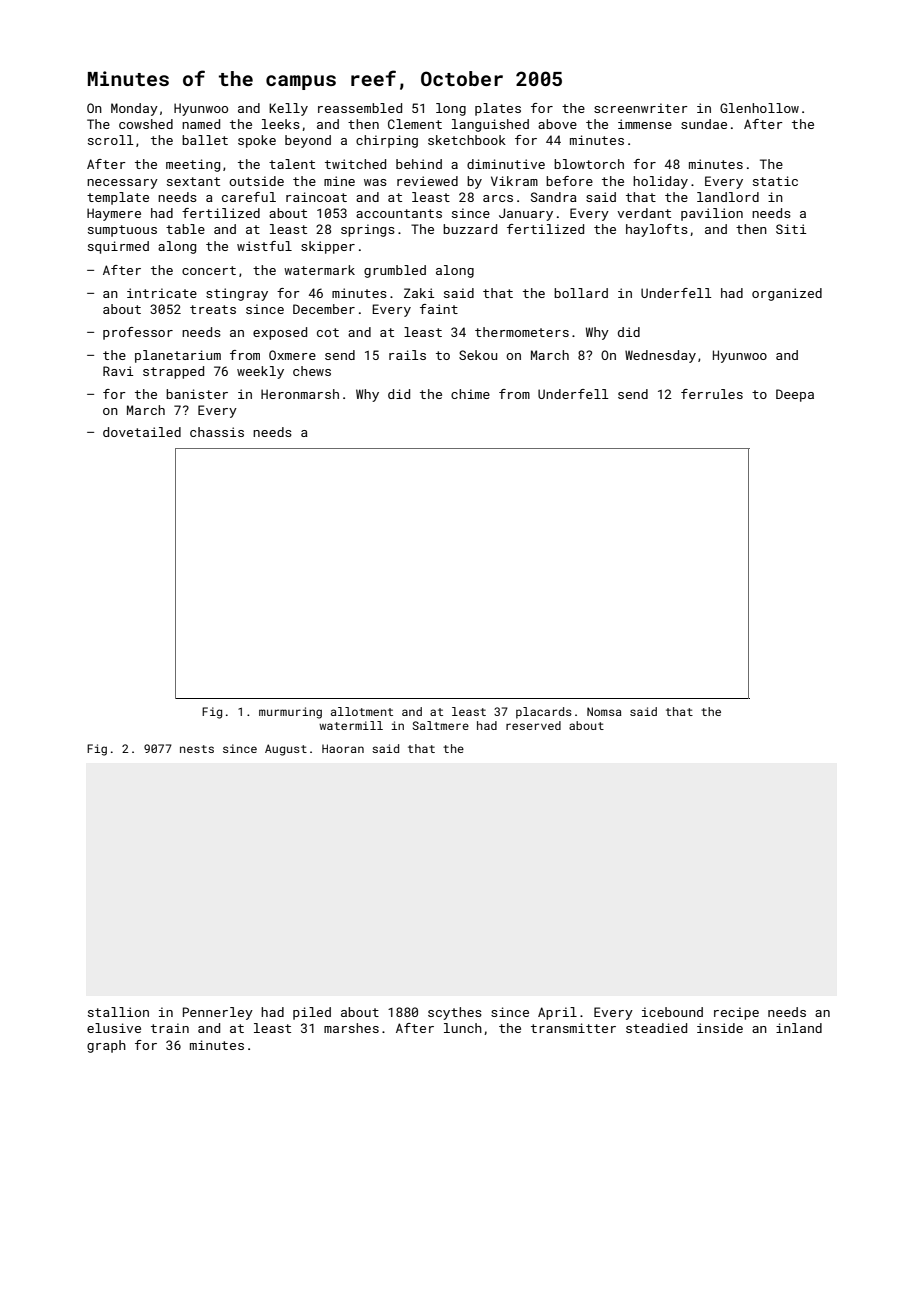 This page has width=924, height=1308. Describe the element at coordinates (544, 713) in the page. I see `placards` at that location.
